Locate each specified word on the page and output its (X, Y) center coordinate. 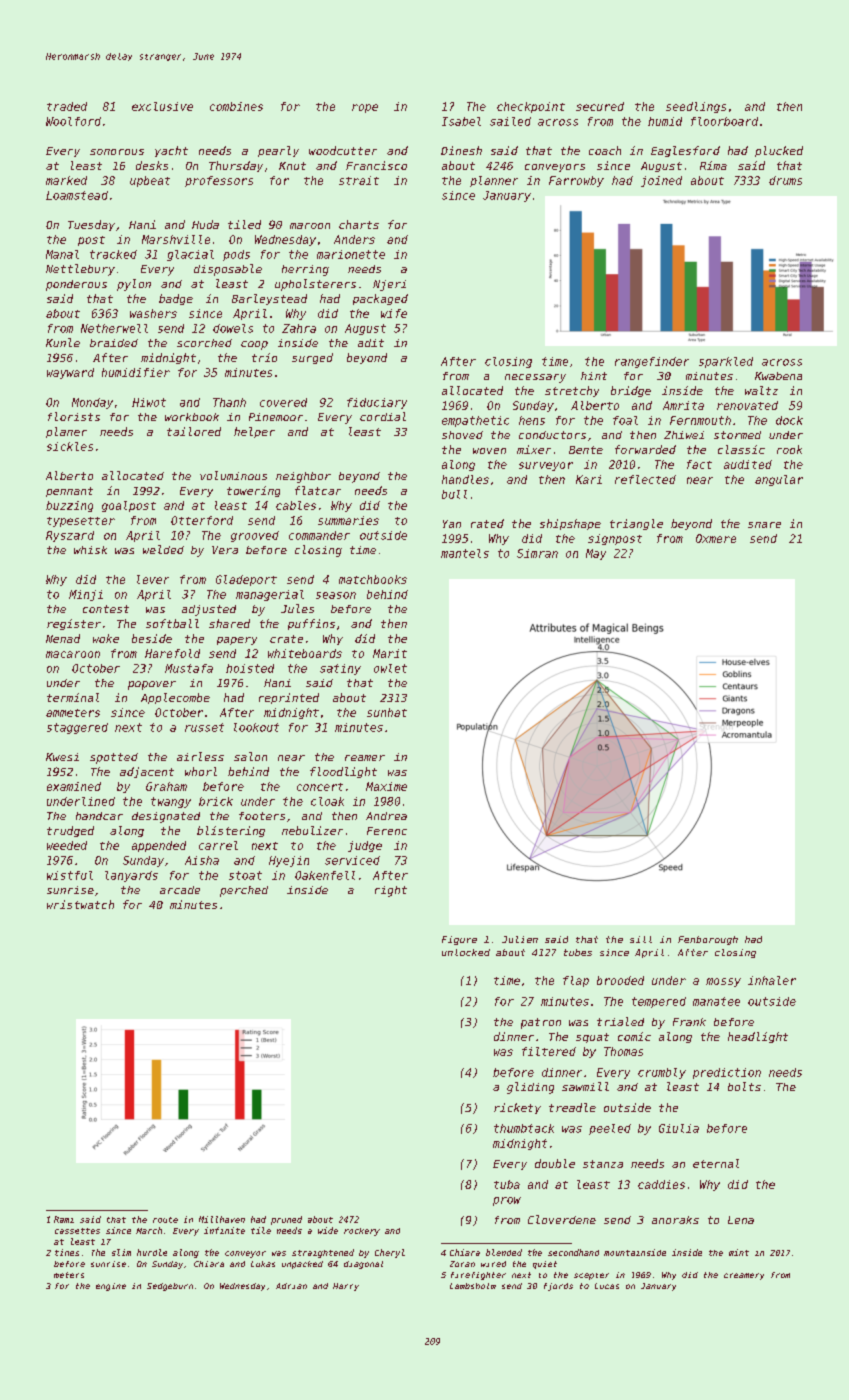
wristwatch (80, 904)
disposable (228, 270)
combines (236, 106)
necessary (535, 378)
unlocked (466, 952)
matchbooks (373, 579)
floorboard (724, 121)
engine (111, 1287)
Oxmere (716, 538)
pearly (278, 151)
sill (641, 939)
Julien (520, 939)
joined (661, 181)
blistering (231, 831)
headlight (758, 1037)
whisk (90, 550)
